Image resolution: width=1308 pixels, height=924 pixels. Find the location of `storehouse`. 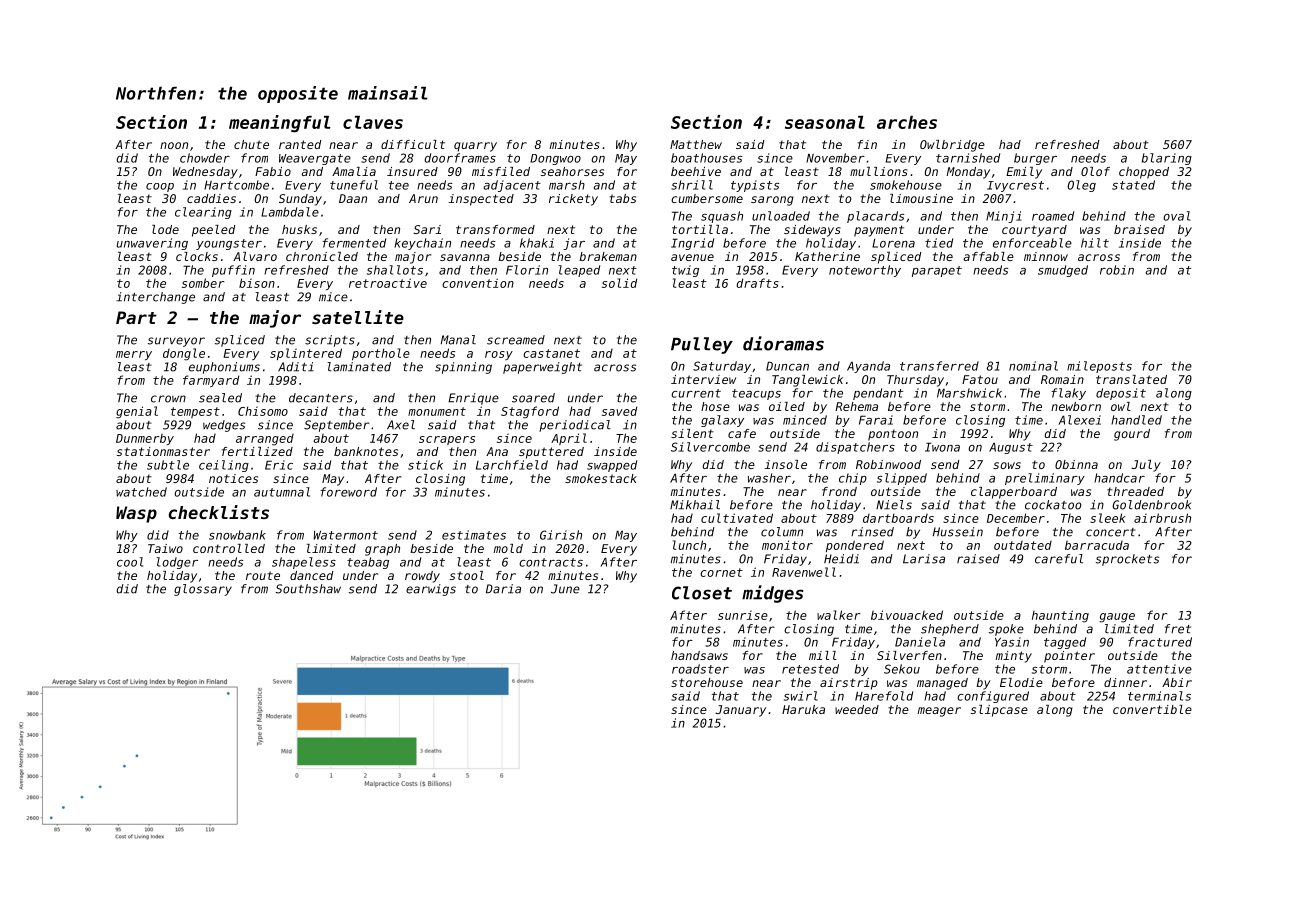

storehouse is located at coordinates (707, 682).
